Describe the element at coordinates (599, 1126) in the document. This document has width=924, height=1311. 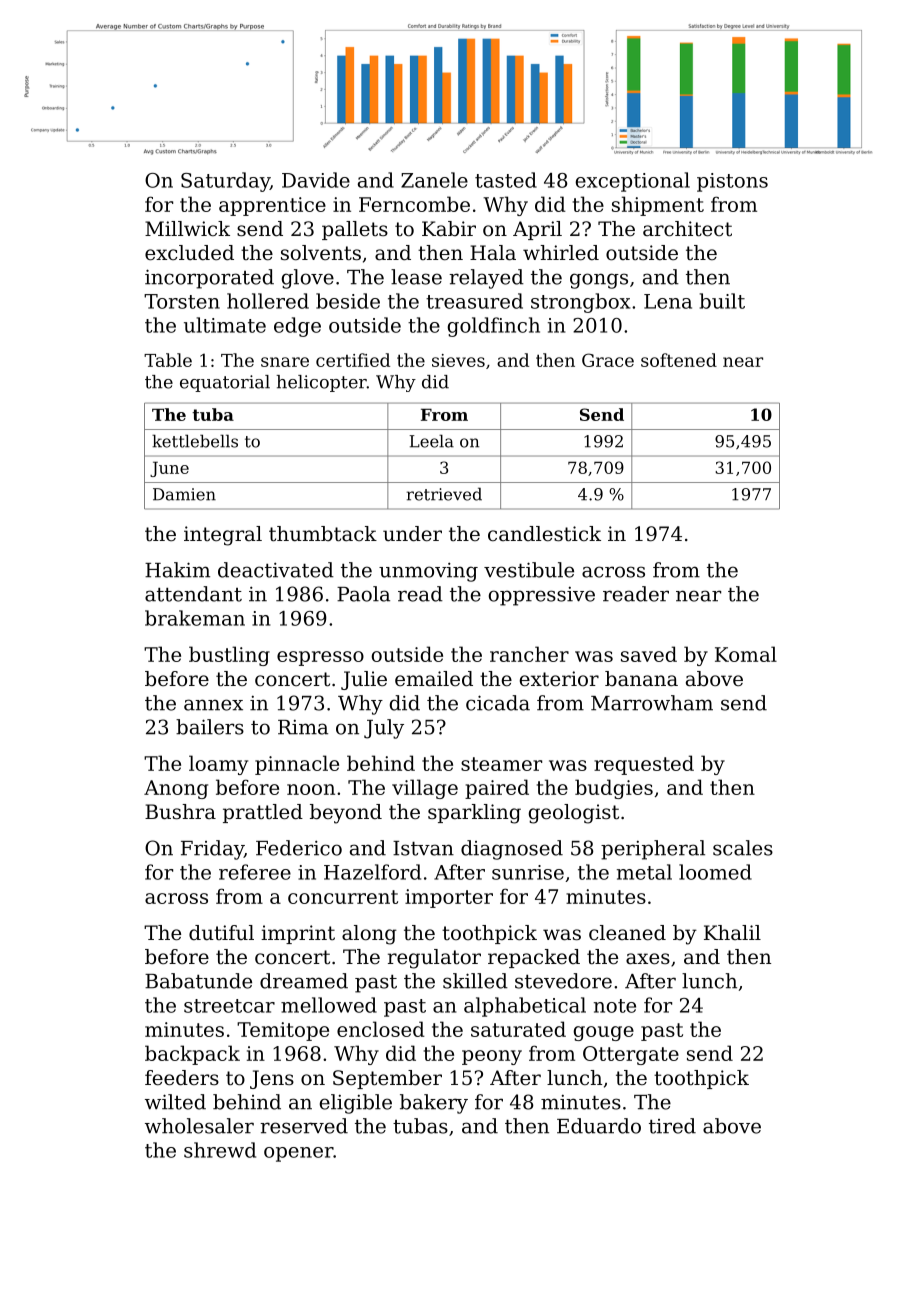
I see `Eduardo` at that location.
